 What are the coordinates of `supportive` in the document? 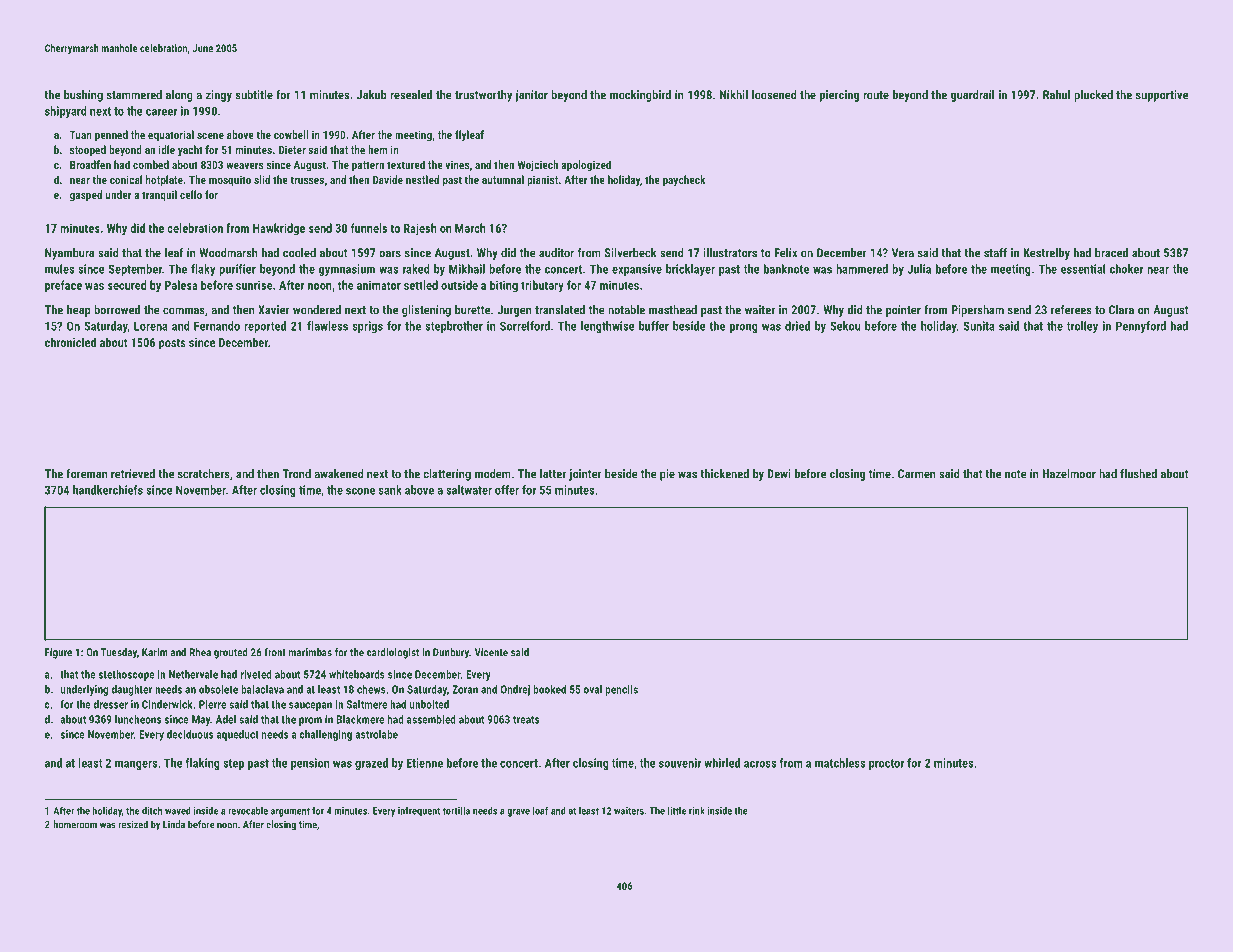 It's located at (1162, 96).
